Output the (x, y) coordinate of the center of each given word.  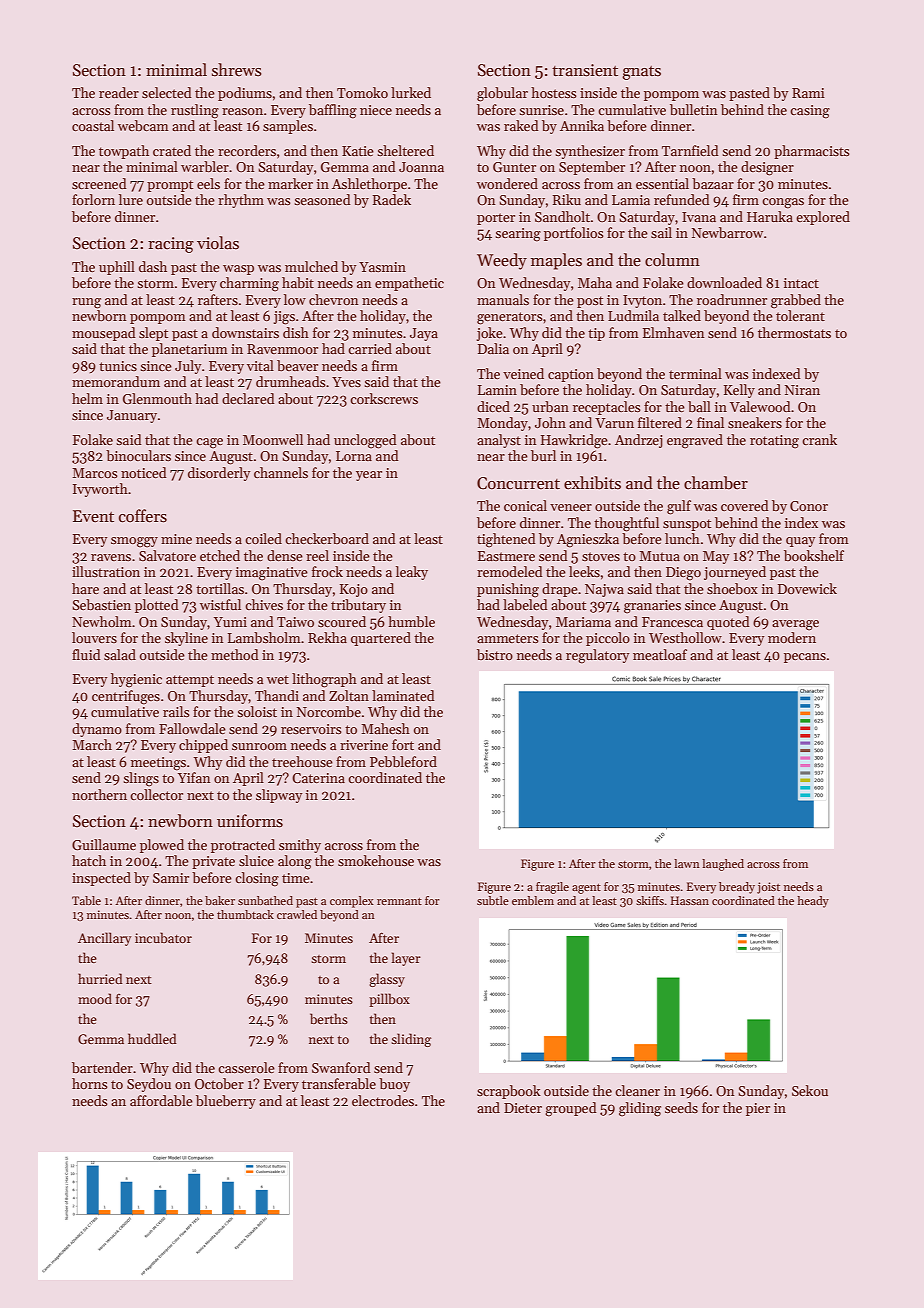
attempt (190, 681)
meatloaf (660, 654)
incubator (163, 937)
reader (119, 92)
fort (403, 744)
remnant (399, 901)
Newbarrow (727, 232)
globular (502, 94)
